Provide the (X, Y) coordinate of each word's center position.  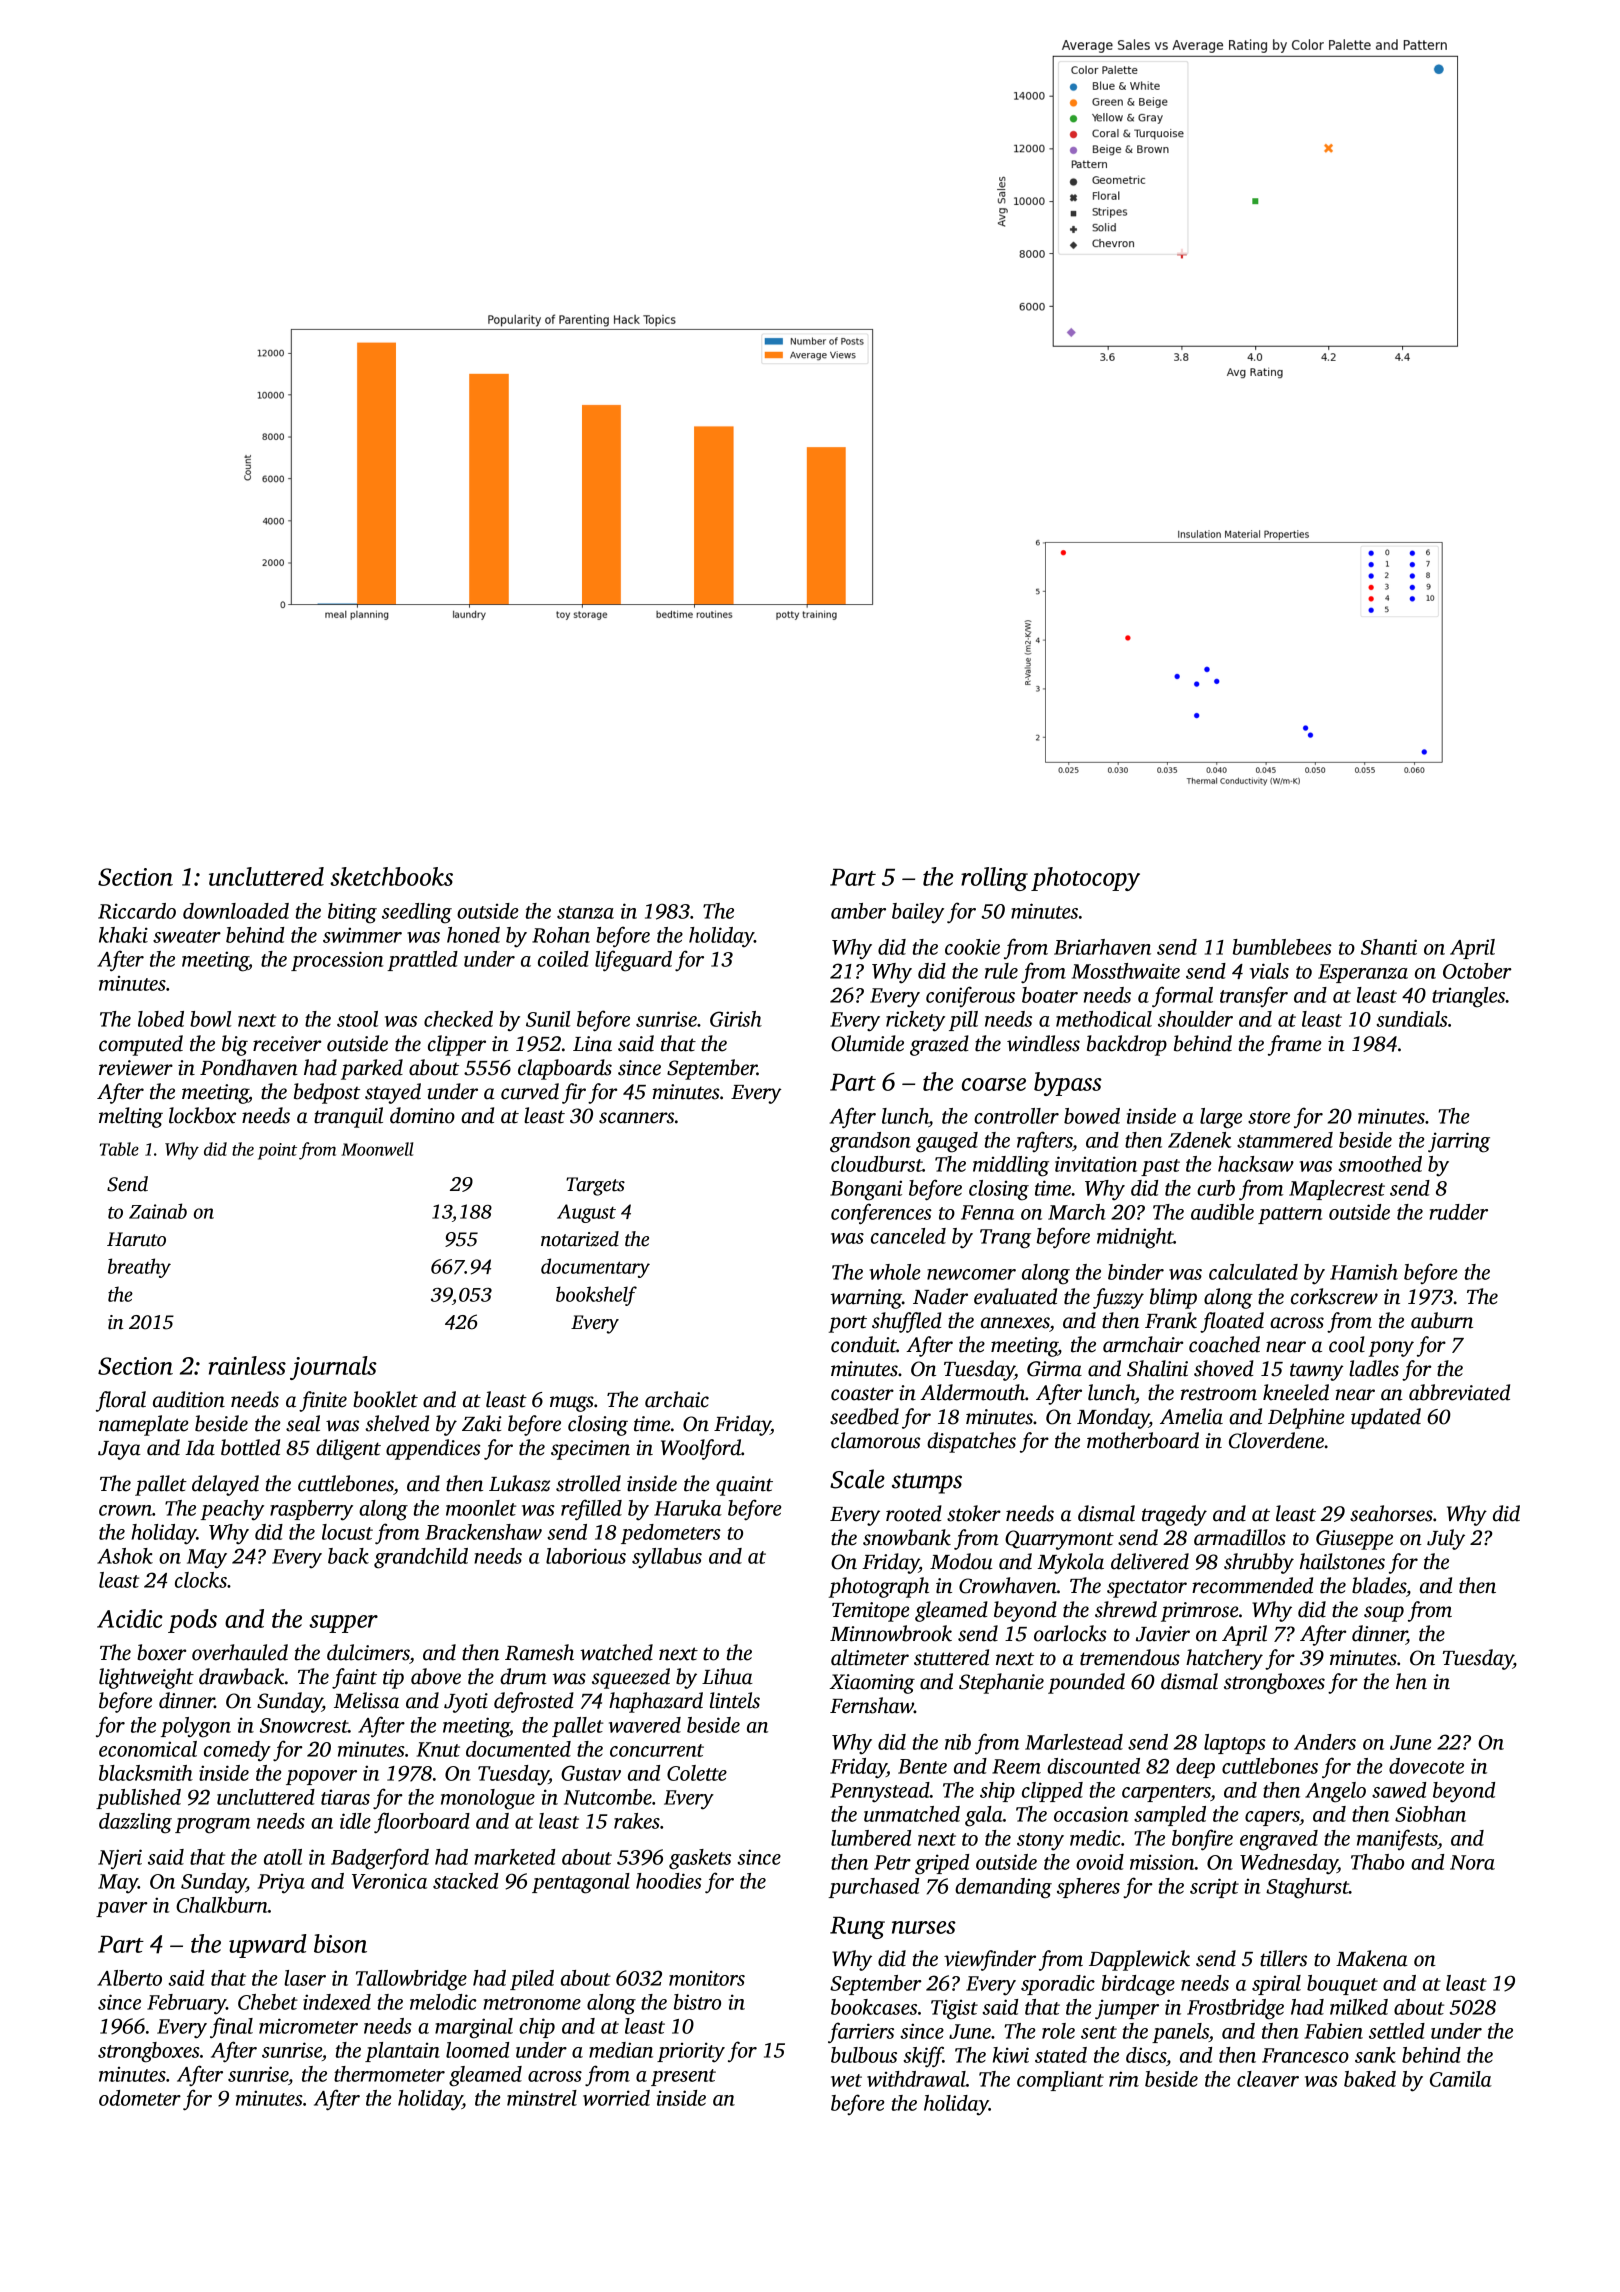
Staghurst (1307, 1888)
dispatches (971, 1442)
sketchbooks (391, 876)
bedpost (327, 1093)
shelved (397, 1423)
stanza (585, 912)
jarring (1459, 1142)
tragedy (1174, 1515)
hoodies (669, 1881)
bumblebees (1282, 947)
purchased (873, 1888)
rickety (915, 1021)
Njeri (120, 1859)
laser (305, 1978)
